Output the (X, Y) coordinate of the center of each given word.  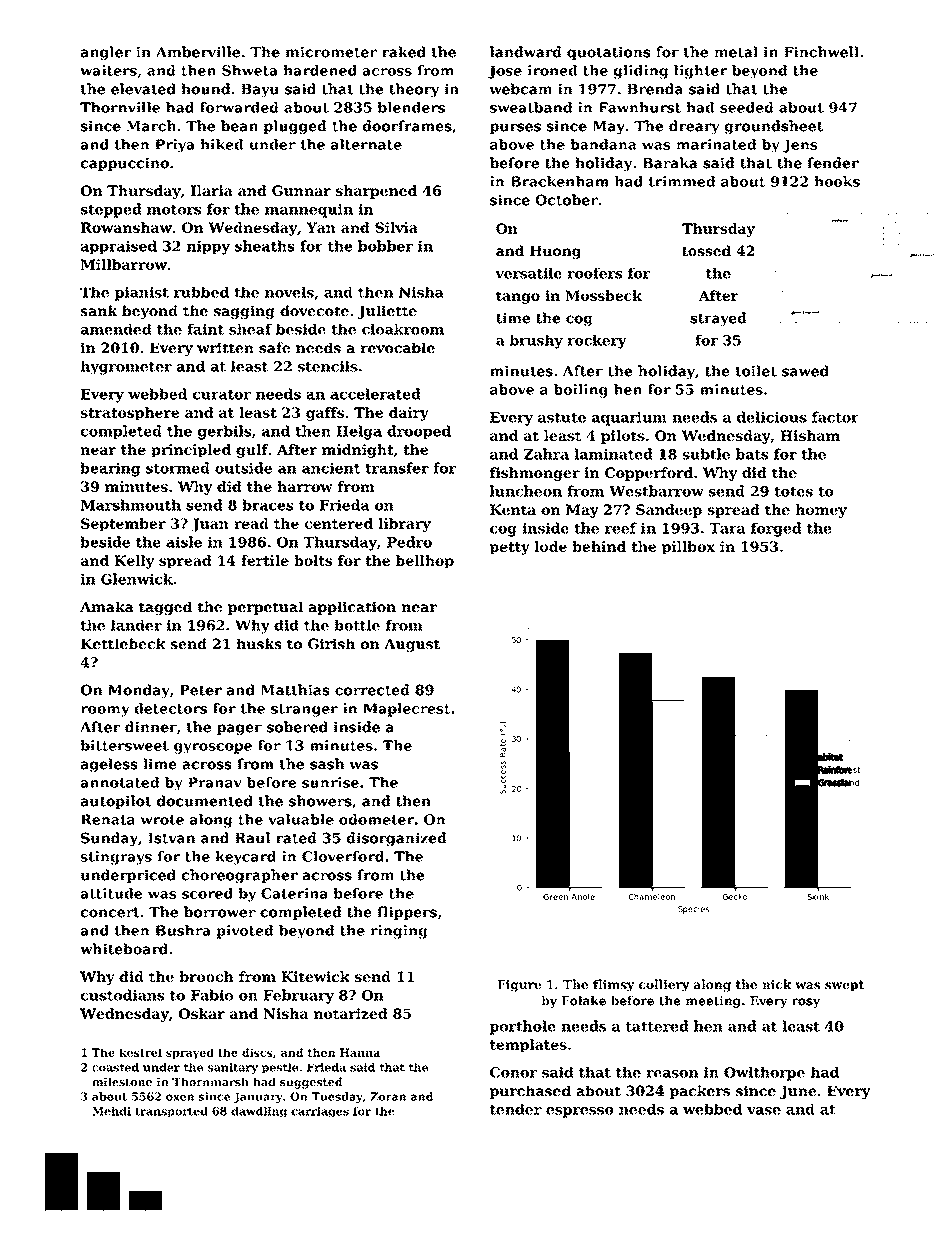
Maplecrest (407, 710)
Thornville (120, 107)
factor (835, 417)
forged (776, 529)
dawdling (259, 1112)
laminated (613, 454)
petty (510, 548)
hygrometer (126, 368)
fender (833, 163)
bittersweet (124, 745)
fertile (265, 560)
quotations (609, 53)
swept (844, 986)
